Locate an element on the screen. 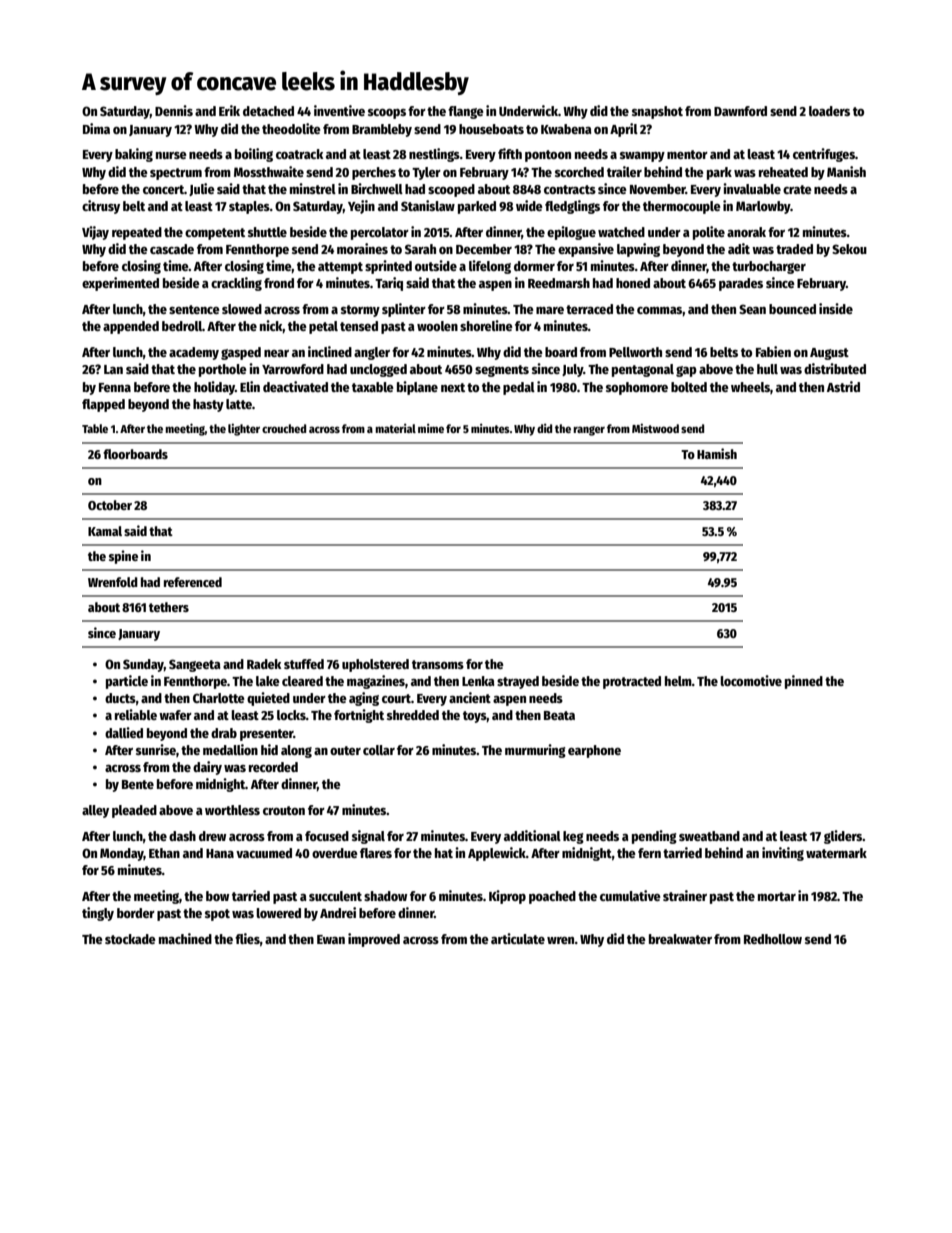 The width and height of the screenshot is (952, 1233). upholstered is located at coordinates (375, 665).
